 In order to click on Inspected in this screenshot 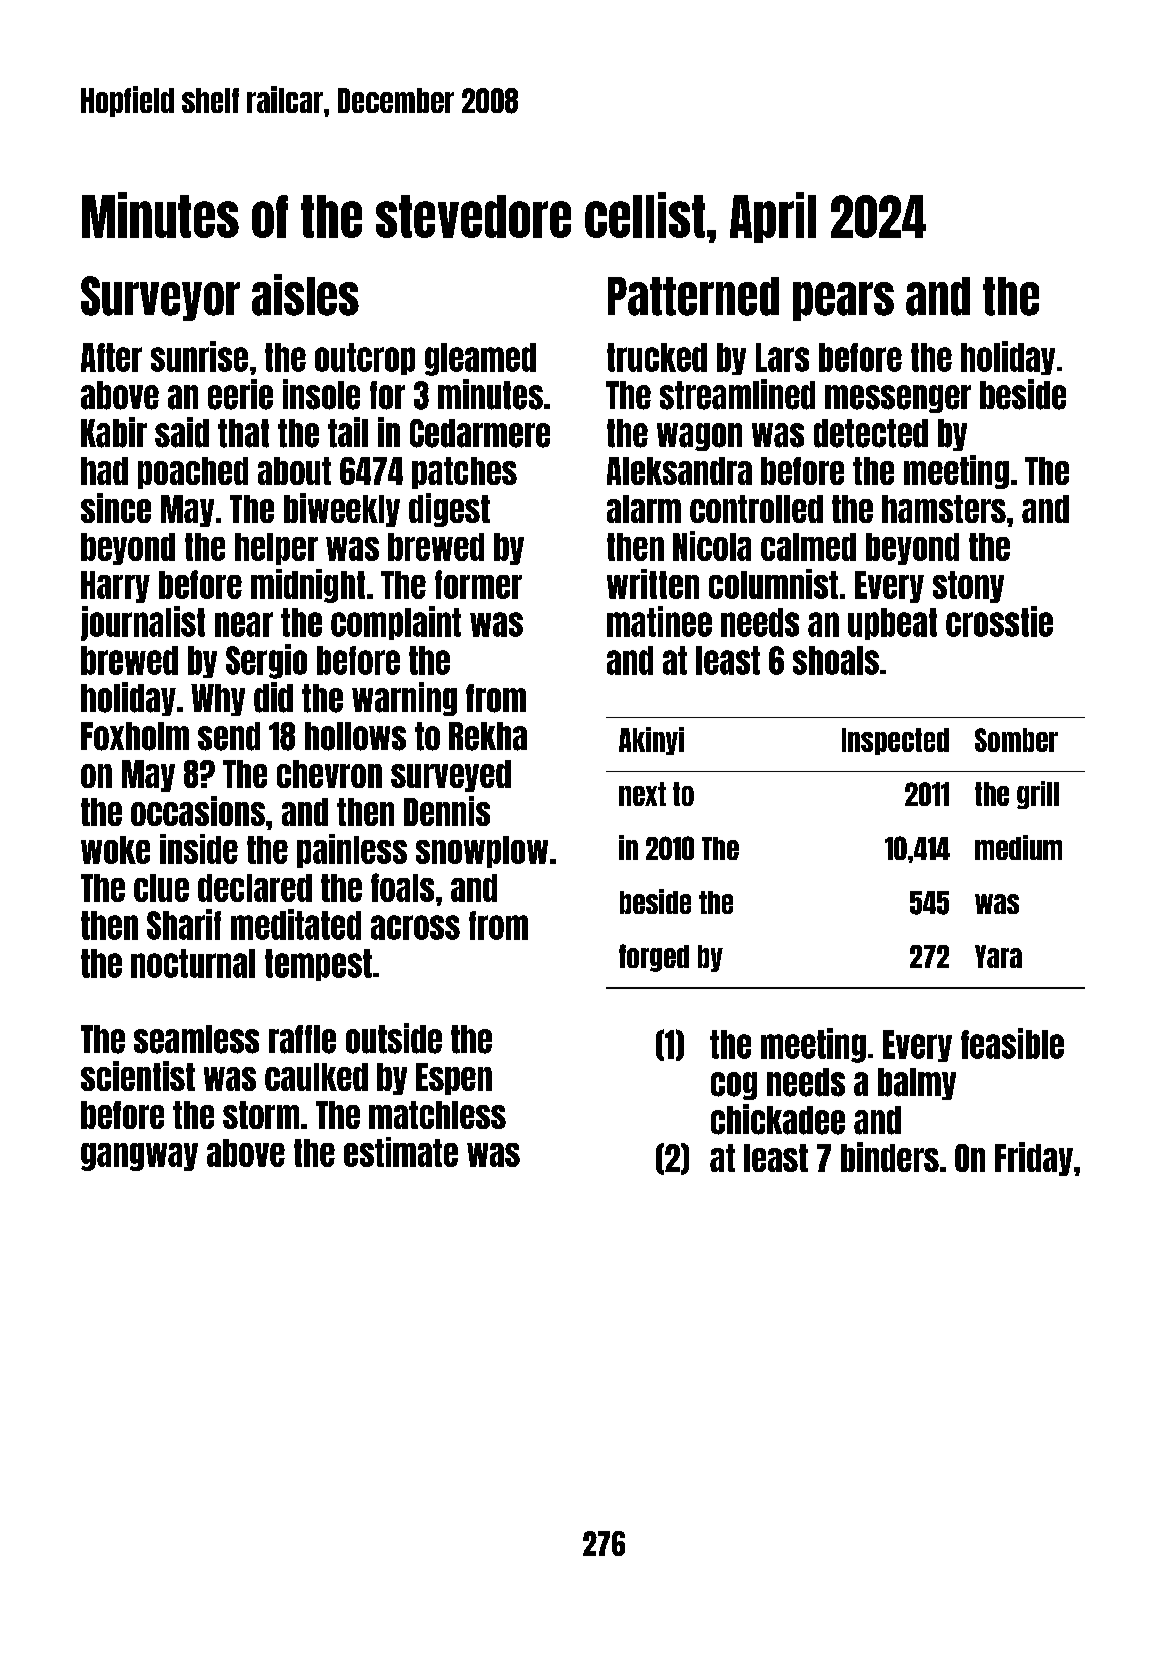, I will do `click(895, 741)`.
